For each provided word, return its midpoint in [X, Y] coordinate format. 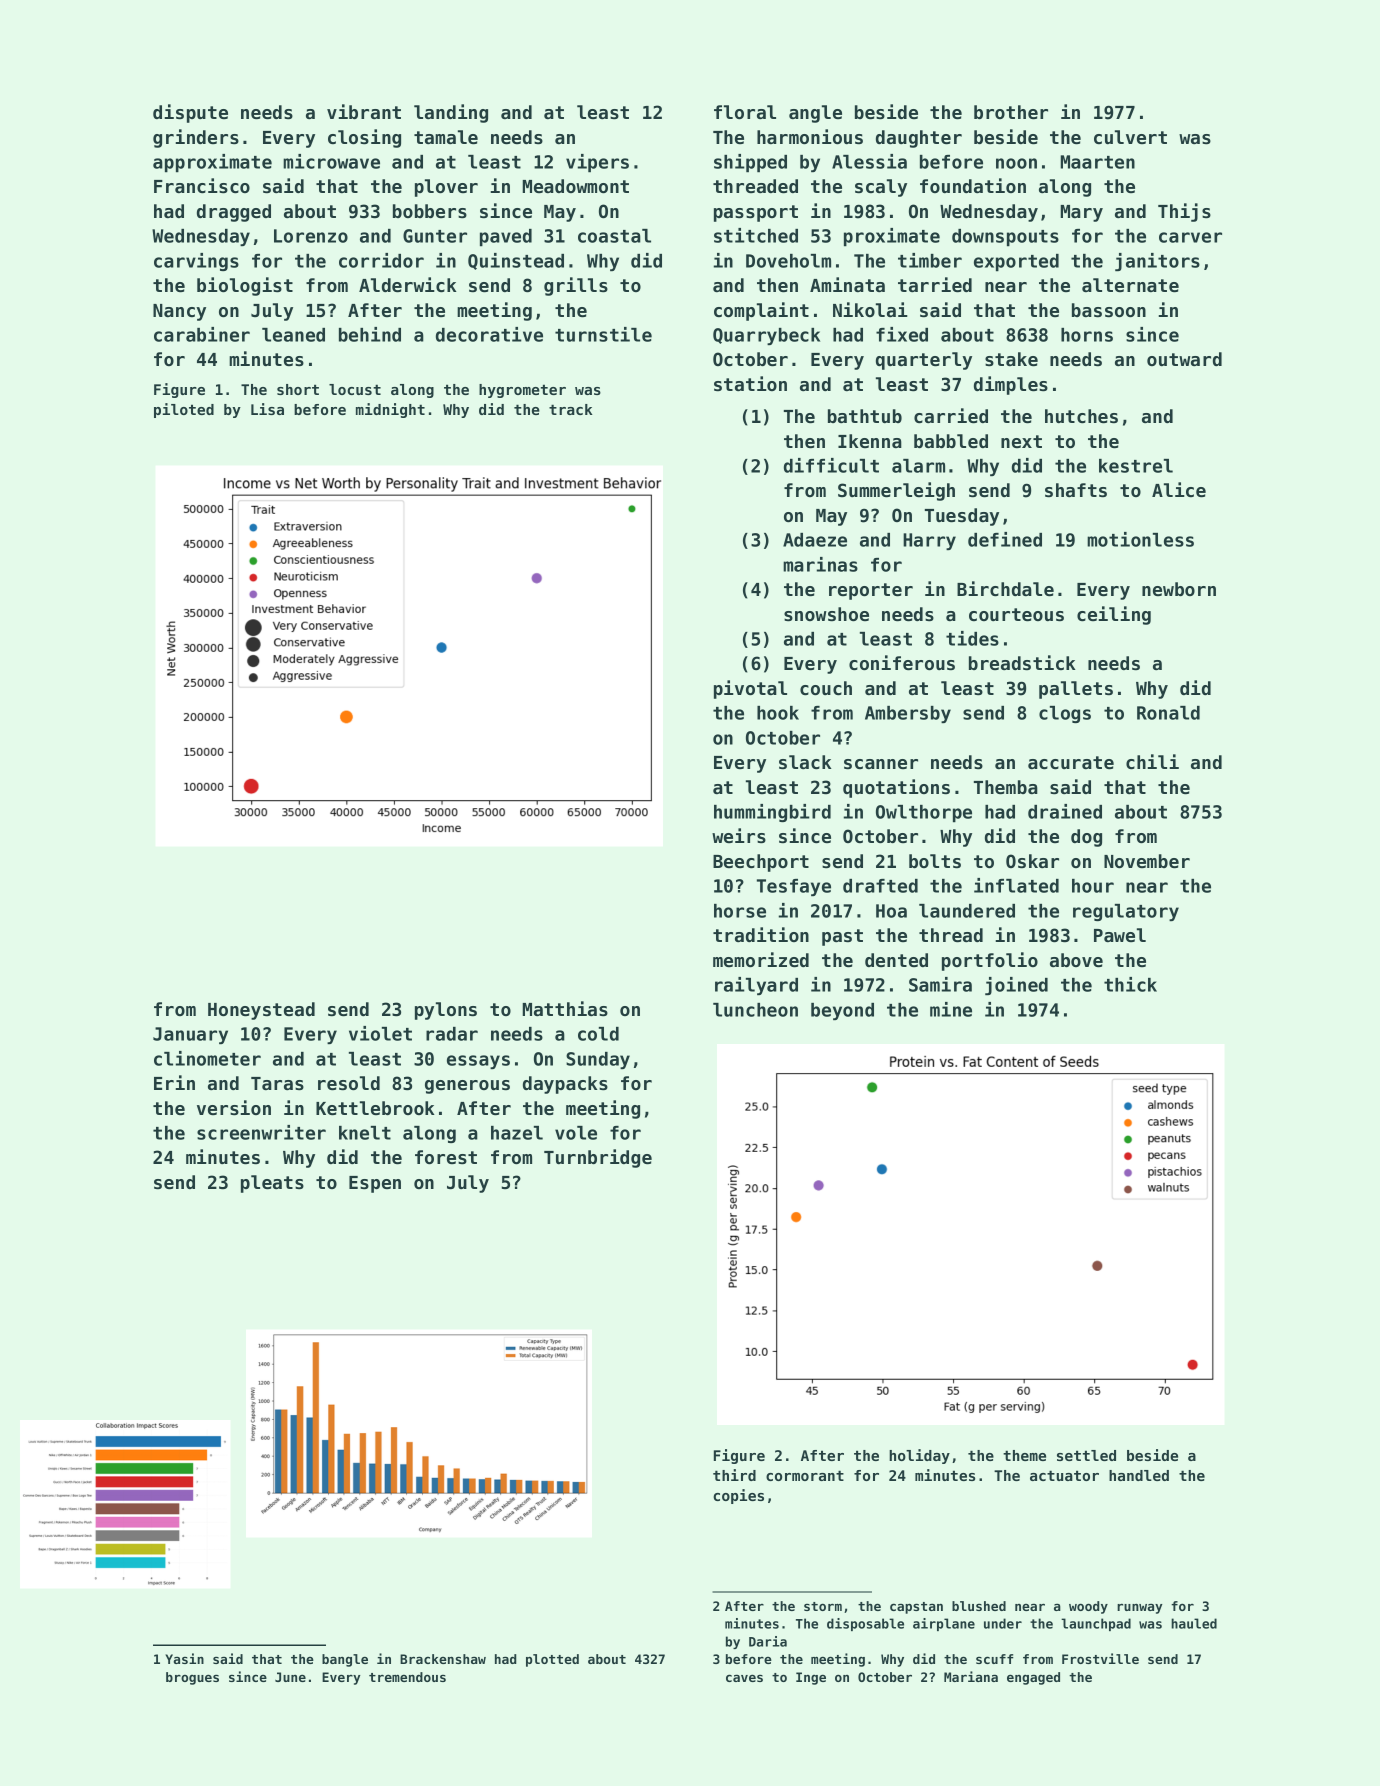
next [1021, 441]
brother [1011, 112]
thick [1130, 984]
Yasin [184, 1658]
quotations [896, 788]
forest [446, 1157]
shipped [750, 163]
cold [598, 1034]
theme [1024, 1455]
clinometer [207, 1058]
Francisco [202, 185]
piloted [184, 410]
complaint [761, 311]
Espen [375, 1184]
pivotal [750, 689]
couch [826, 688]
